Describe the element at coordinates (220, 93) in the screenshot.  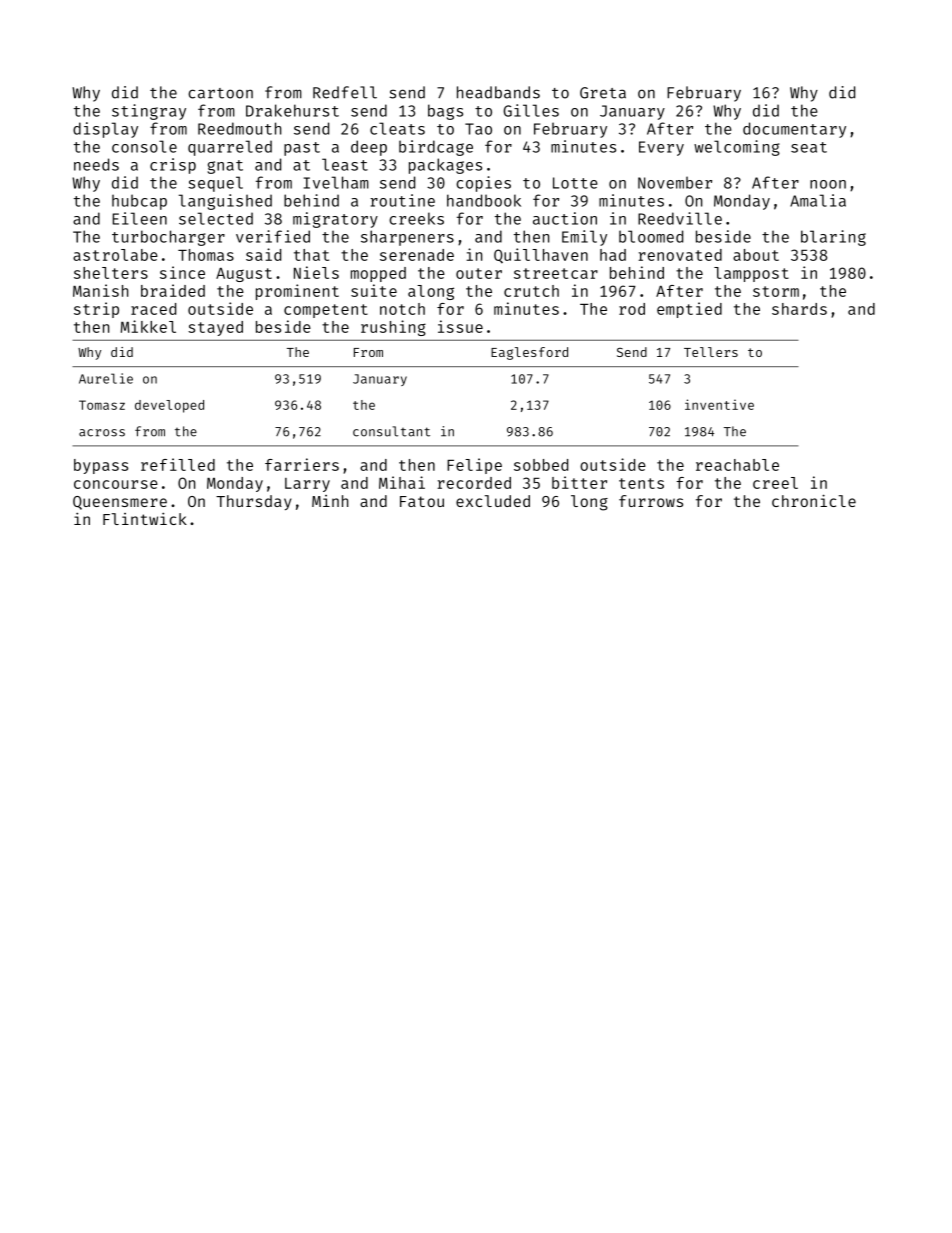
I see `cartoon` at that location.
